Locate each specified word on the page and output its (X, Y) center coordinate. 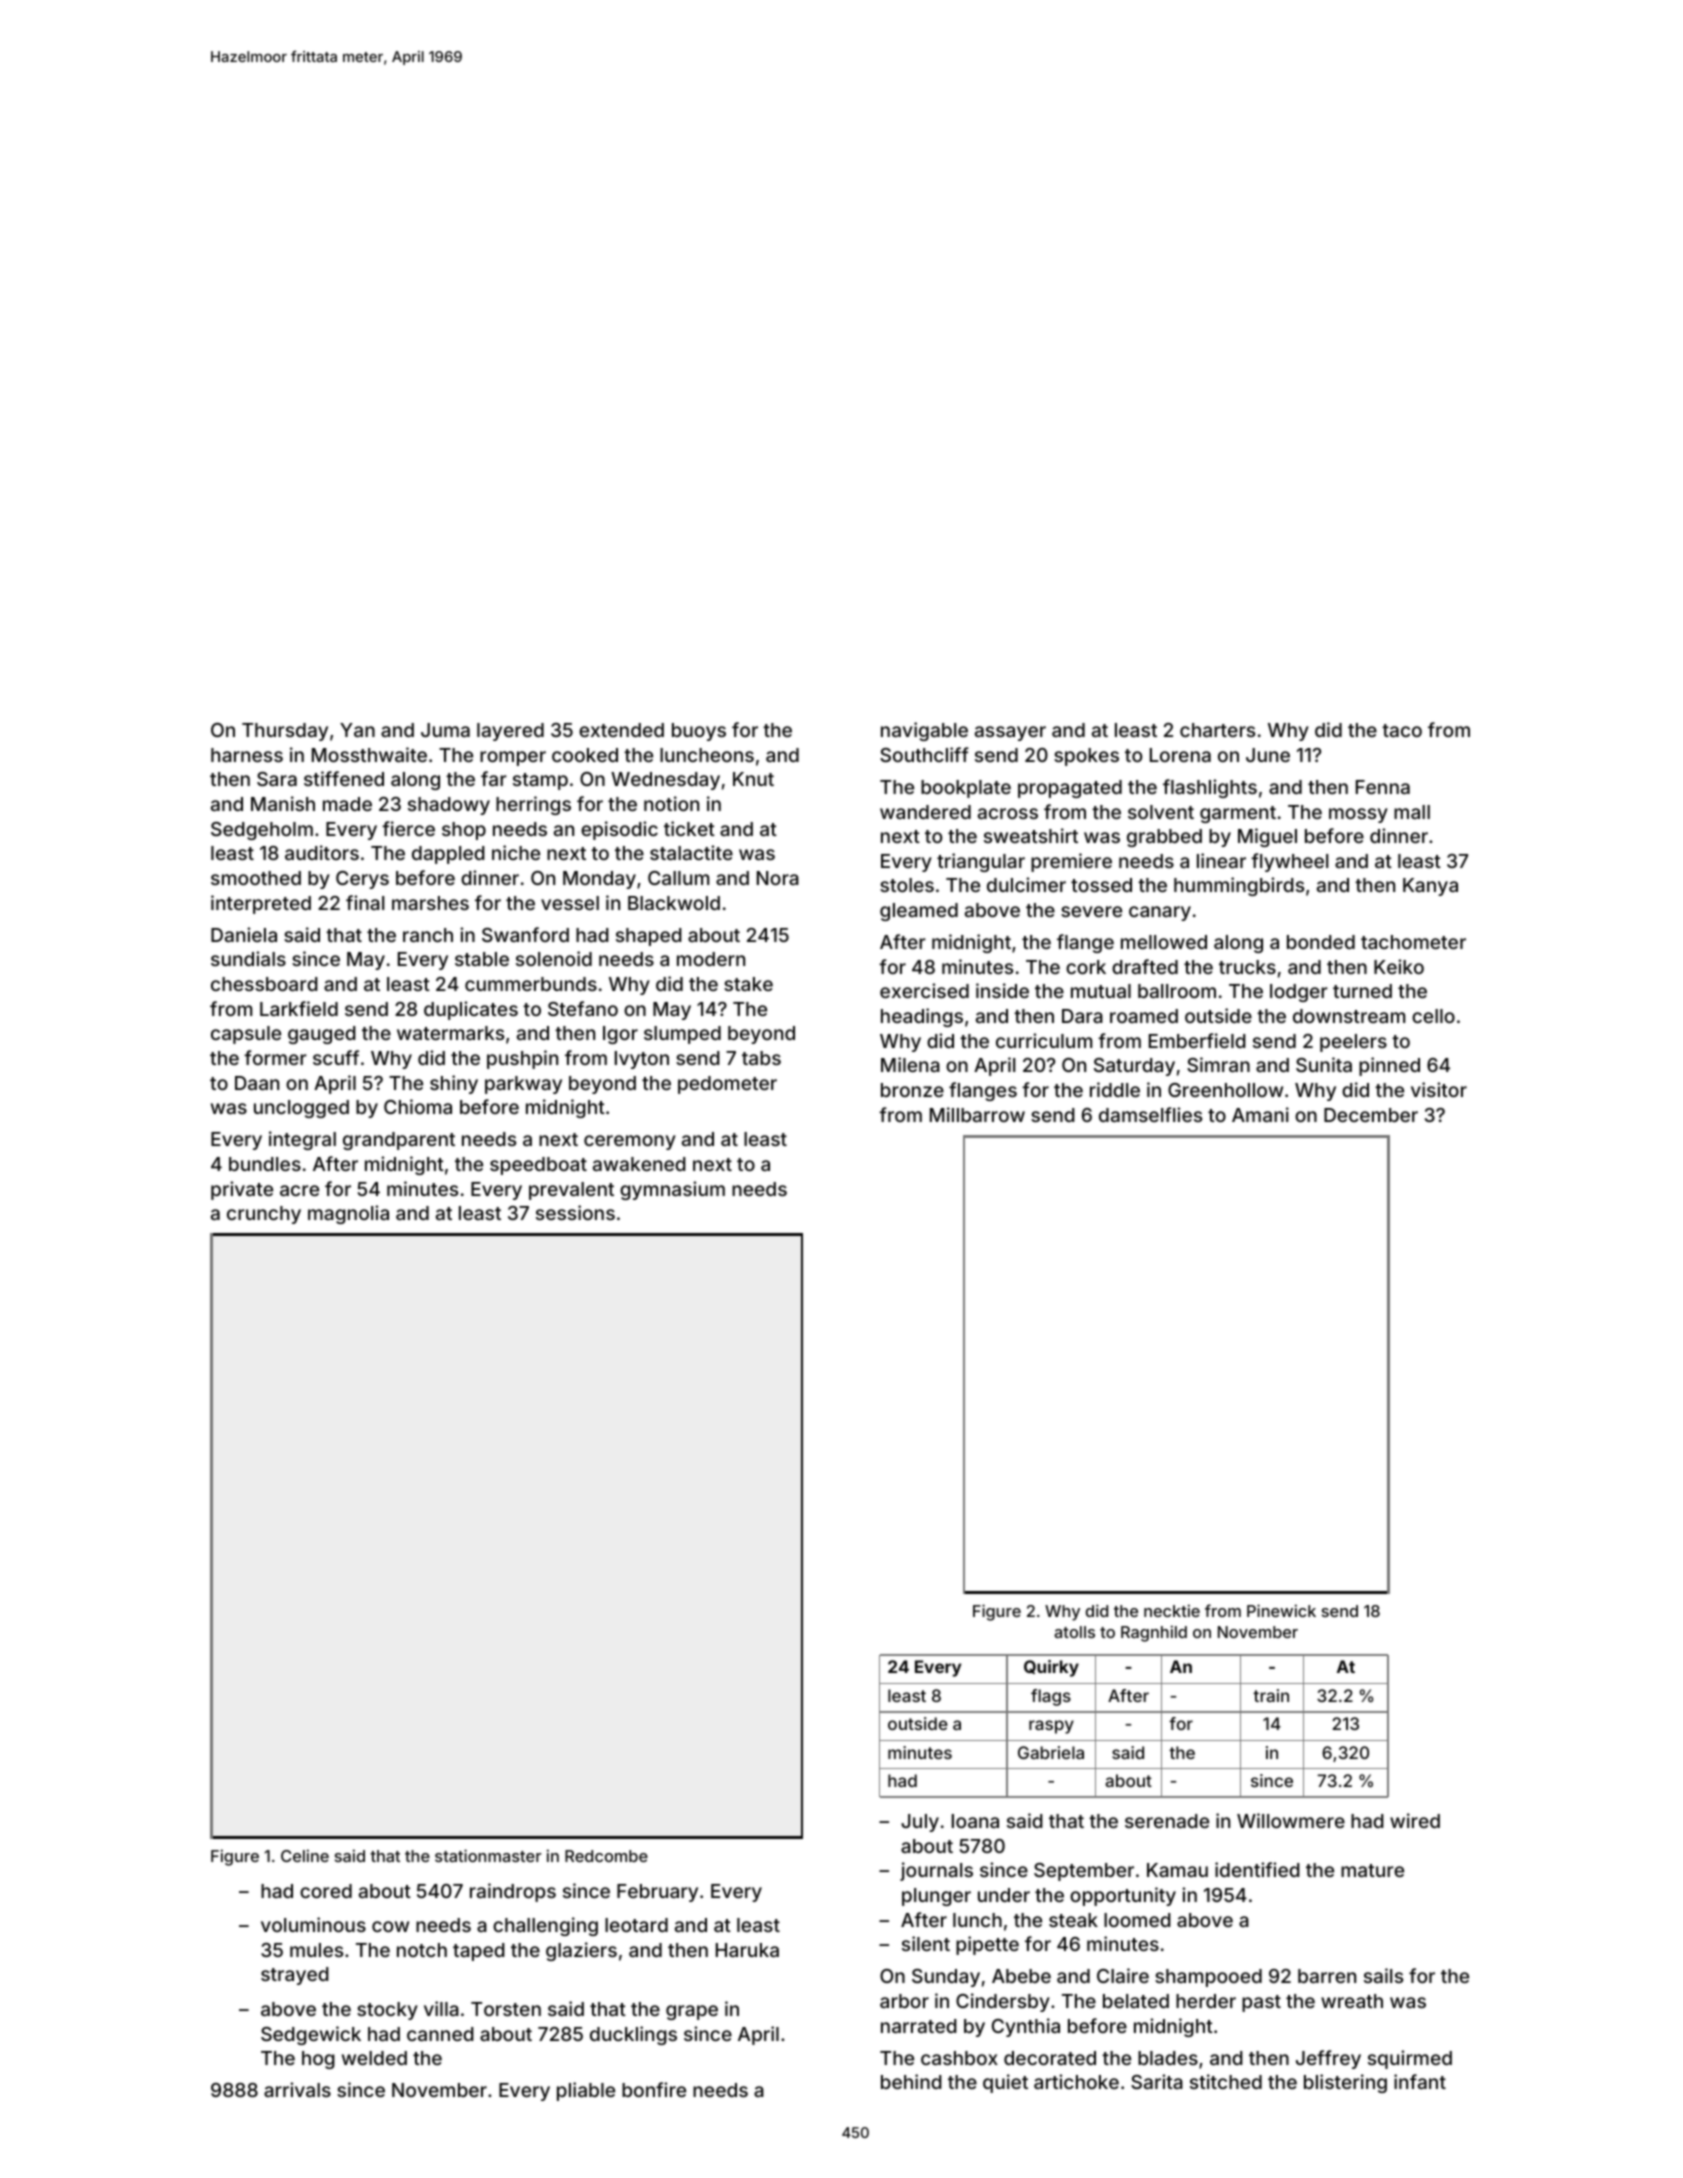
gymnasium (672, 1190)
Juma (445, 730)
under (1004, 1895)
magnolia (348, 1214)
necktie (1172, 1610)
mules (316, 1950)
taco (1402, 730)
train (1271, 1695)
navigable (924, 731)
